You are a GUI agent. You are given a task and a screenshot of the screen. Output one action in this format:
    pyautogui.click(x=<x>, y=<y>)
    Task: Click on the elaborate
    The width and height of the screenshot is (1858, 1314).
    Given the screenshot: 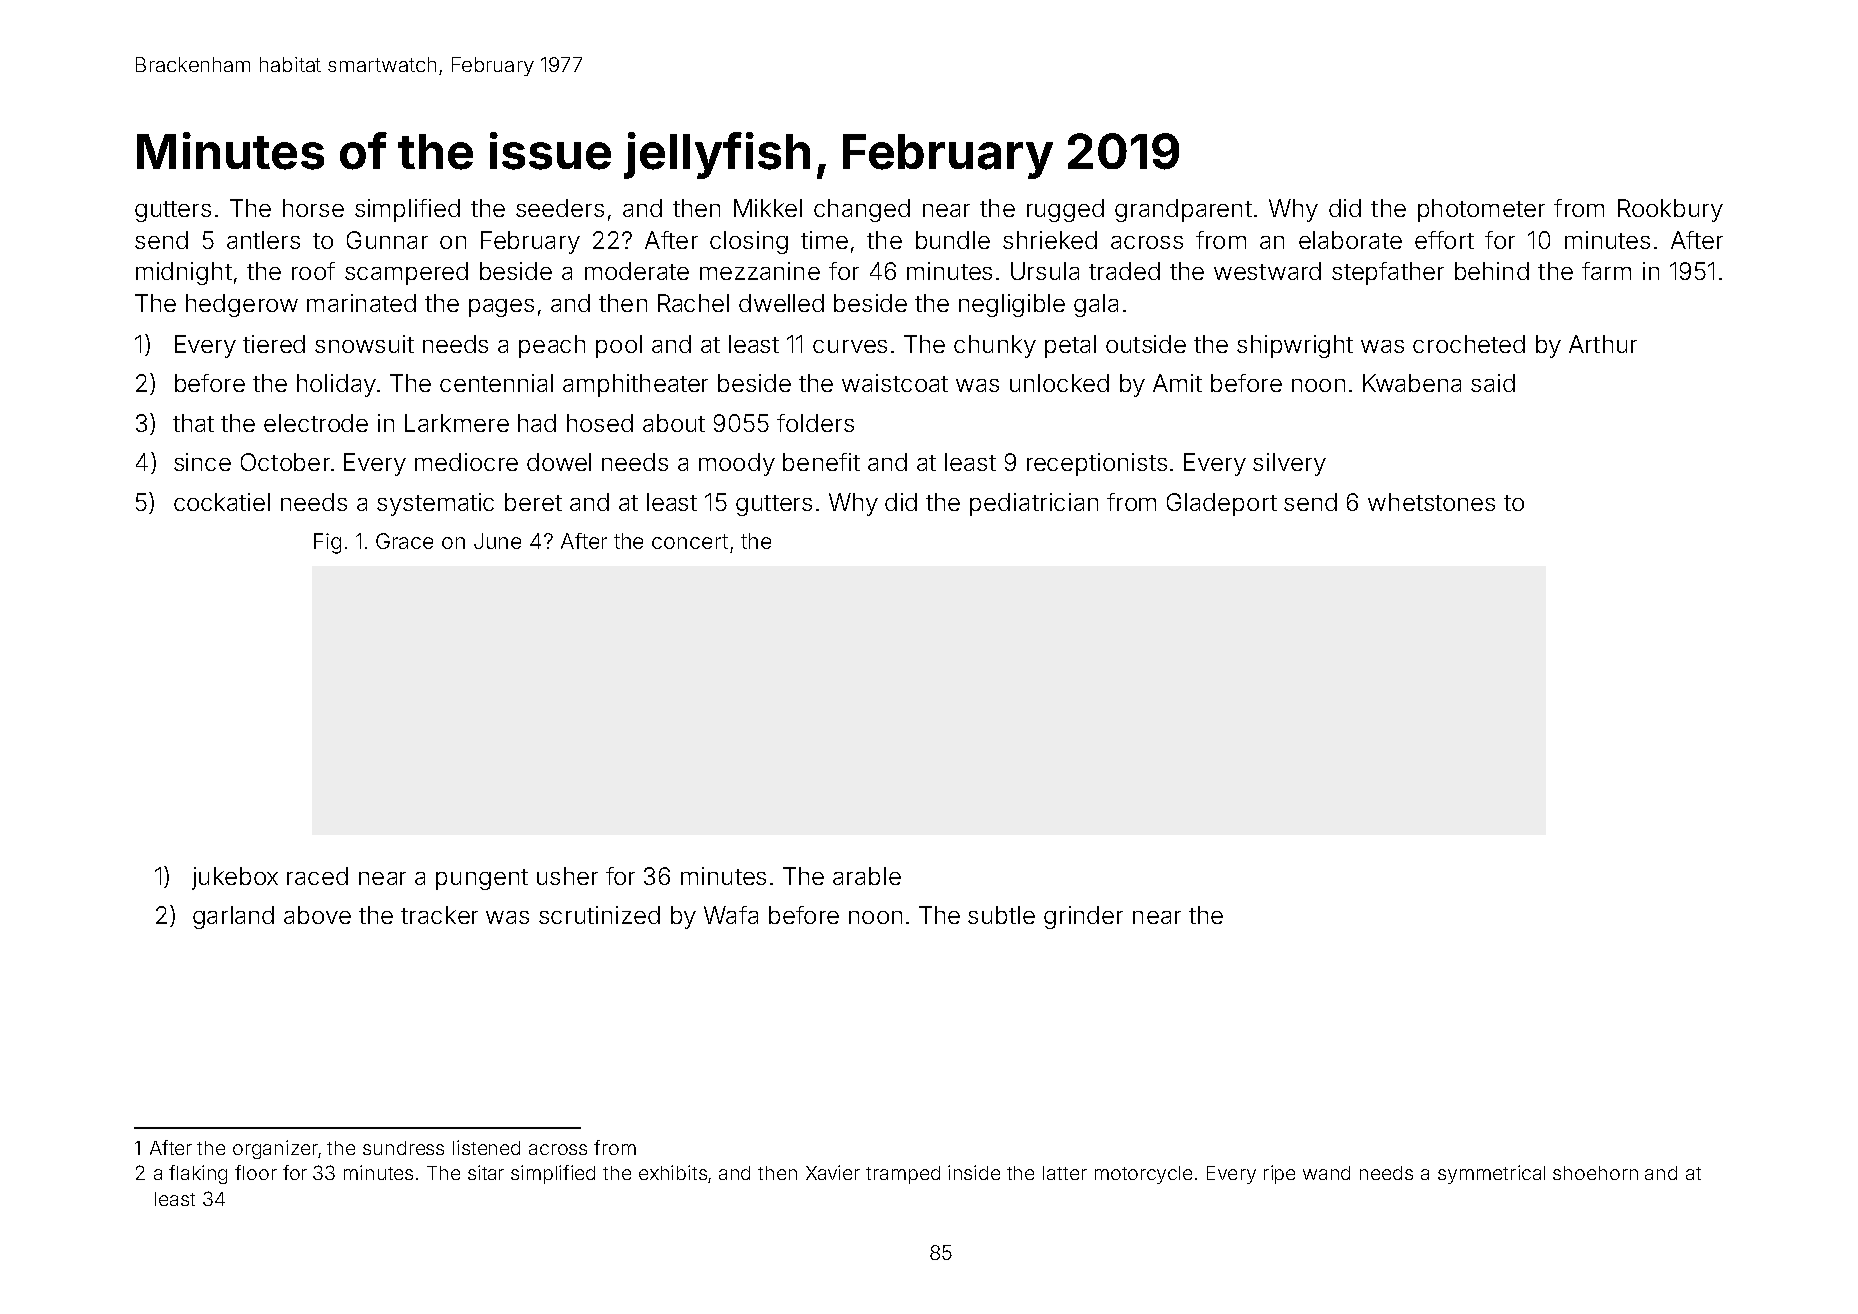 What is the action you would take?
    pyautogui.click(x=1350, y=240)
